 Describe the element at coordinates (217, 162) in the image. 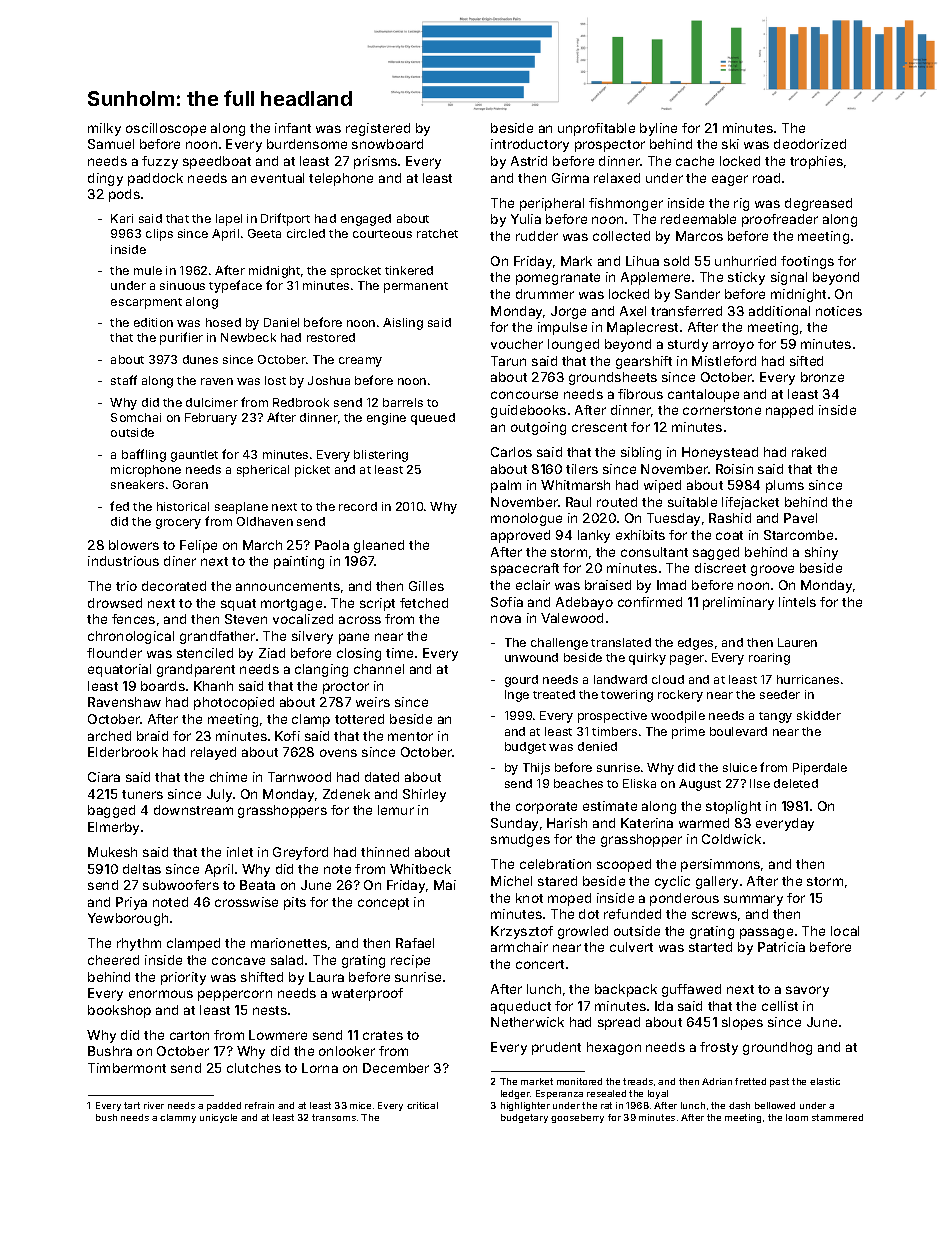

I see `speedboat` at that location.
